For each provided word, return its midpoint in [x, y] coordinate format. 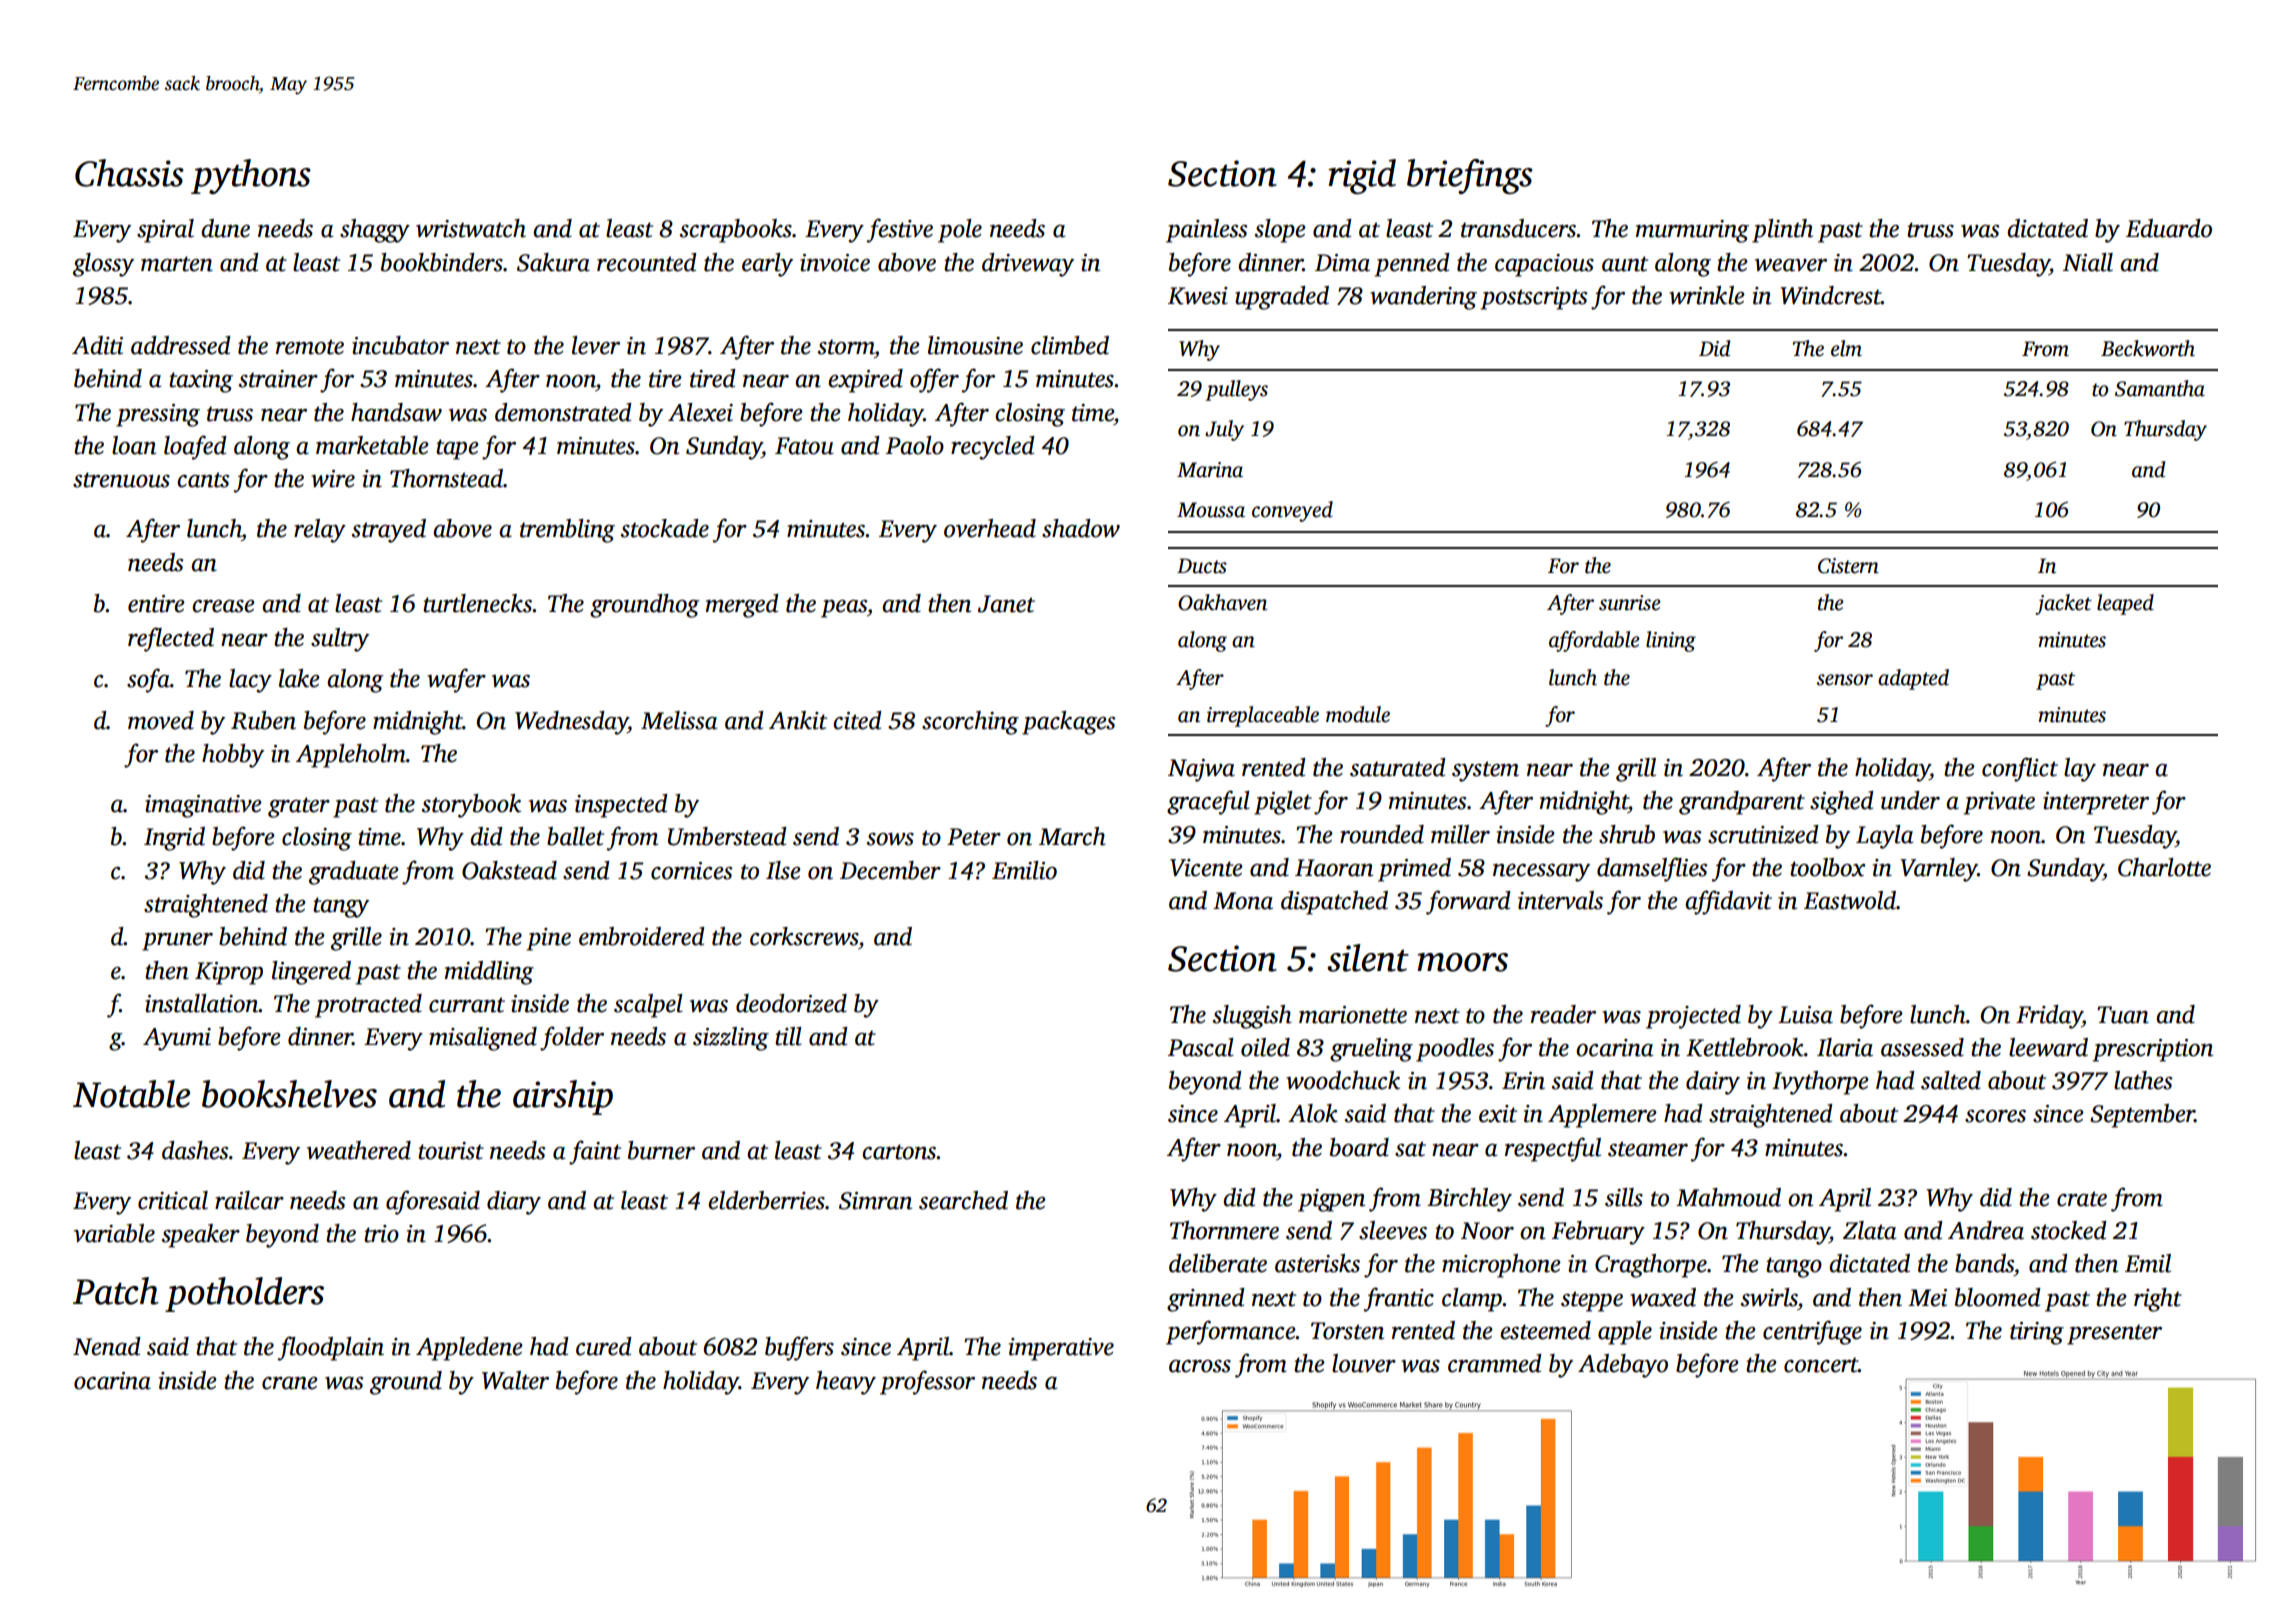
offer [934, 380]
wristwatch [471, 228]
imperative [1061, 1349]
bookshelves [289, 1094]
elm [1846, 348]
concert [1821, 1365]
